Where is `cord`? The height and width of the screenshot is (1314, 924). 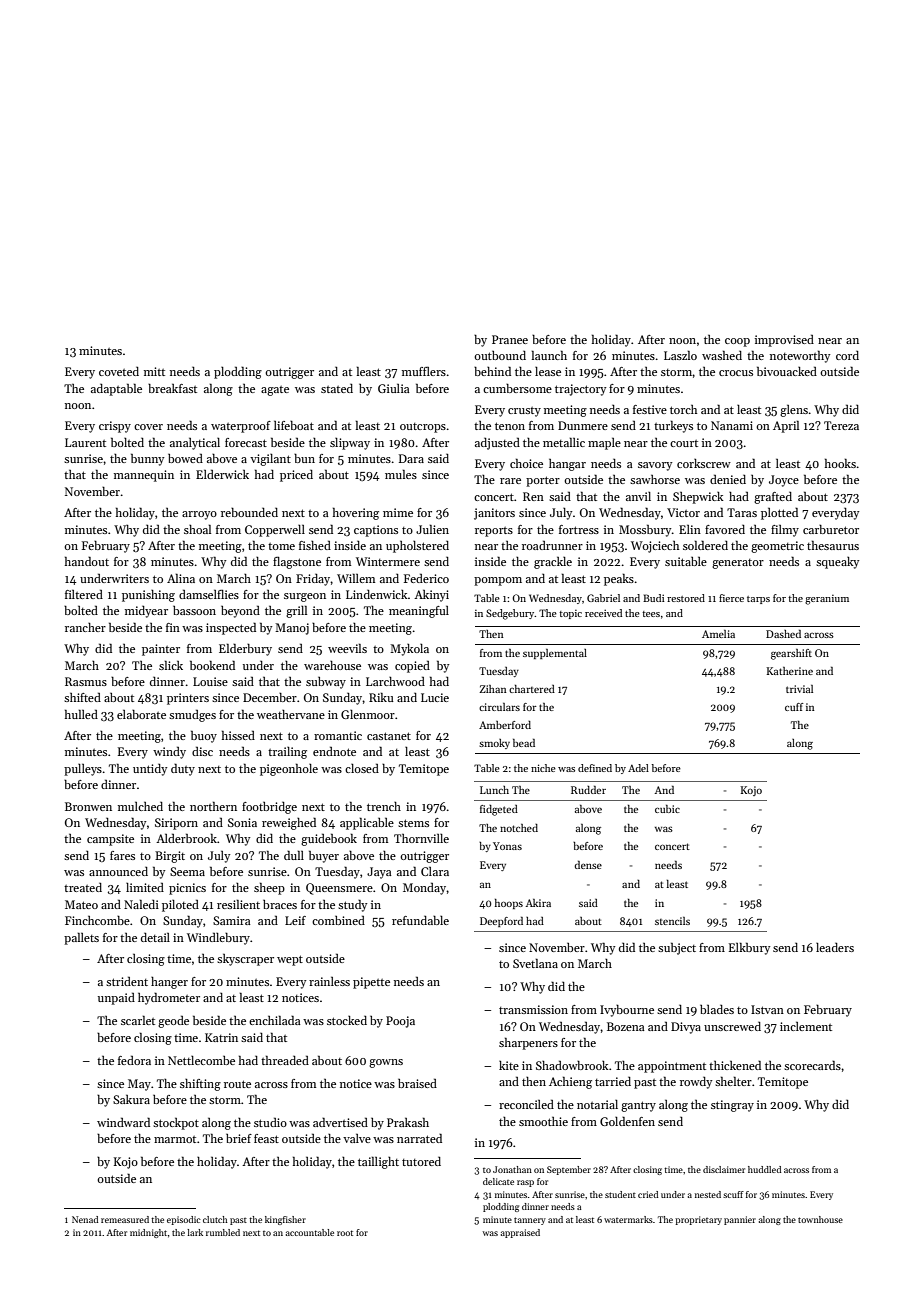 cord is located at coordinates (847, 355).
